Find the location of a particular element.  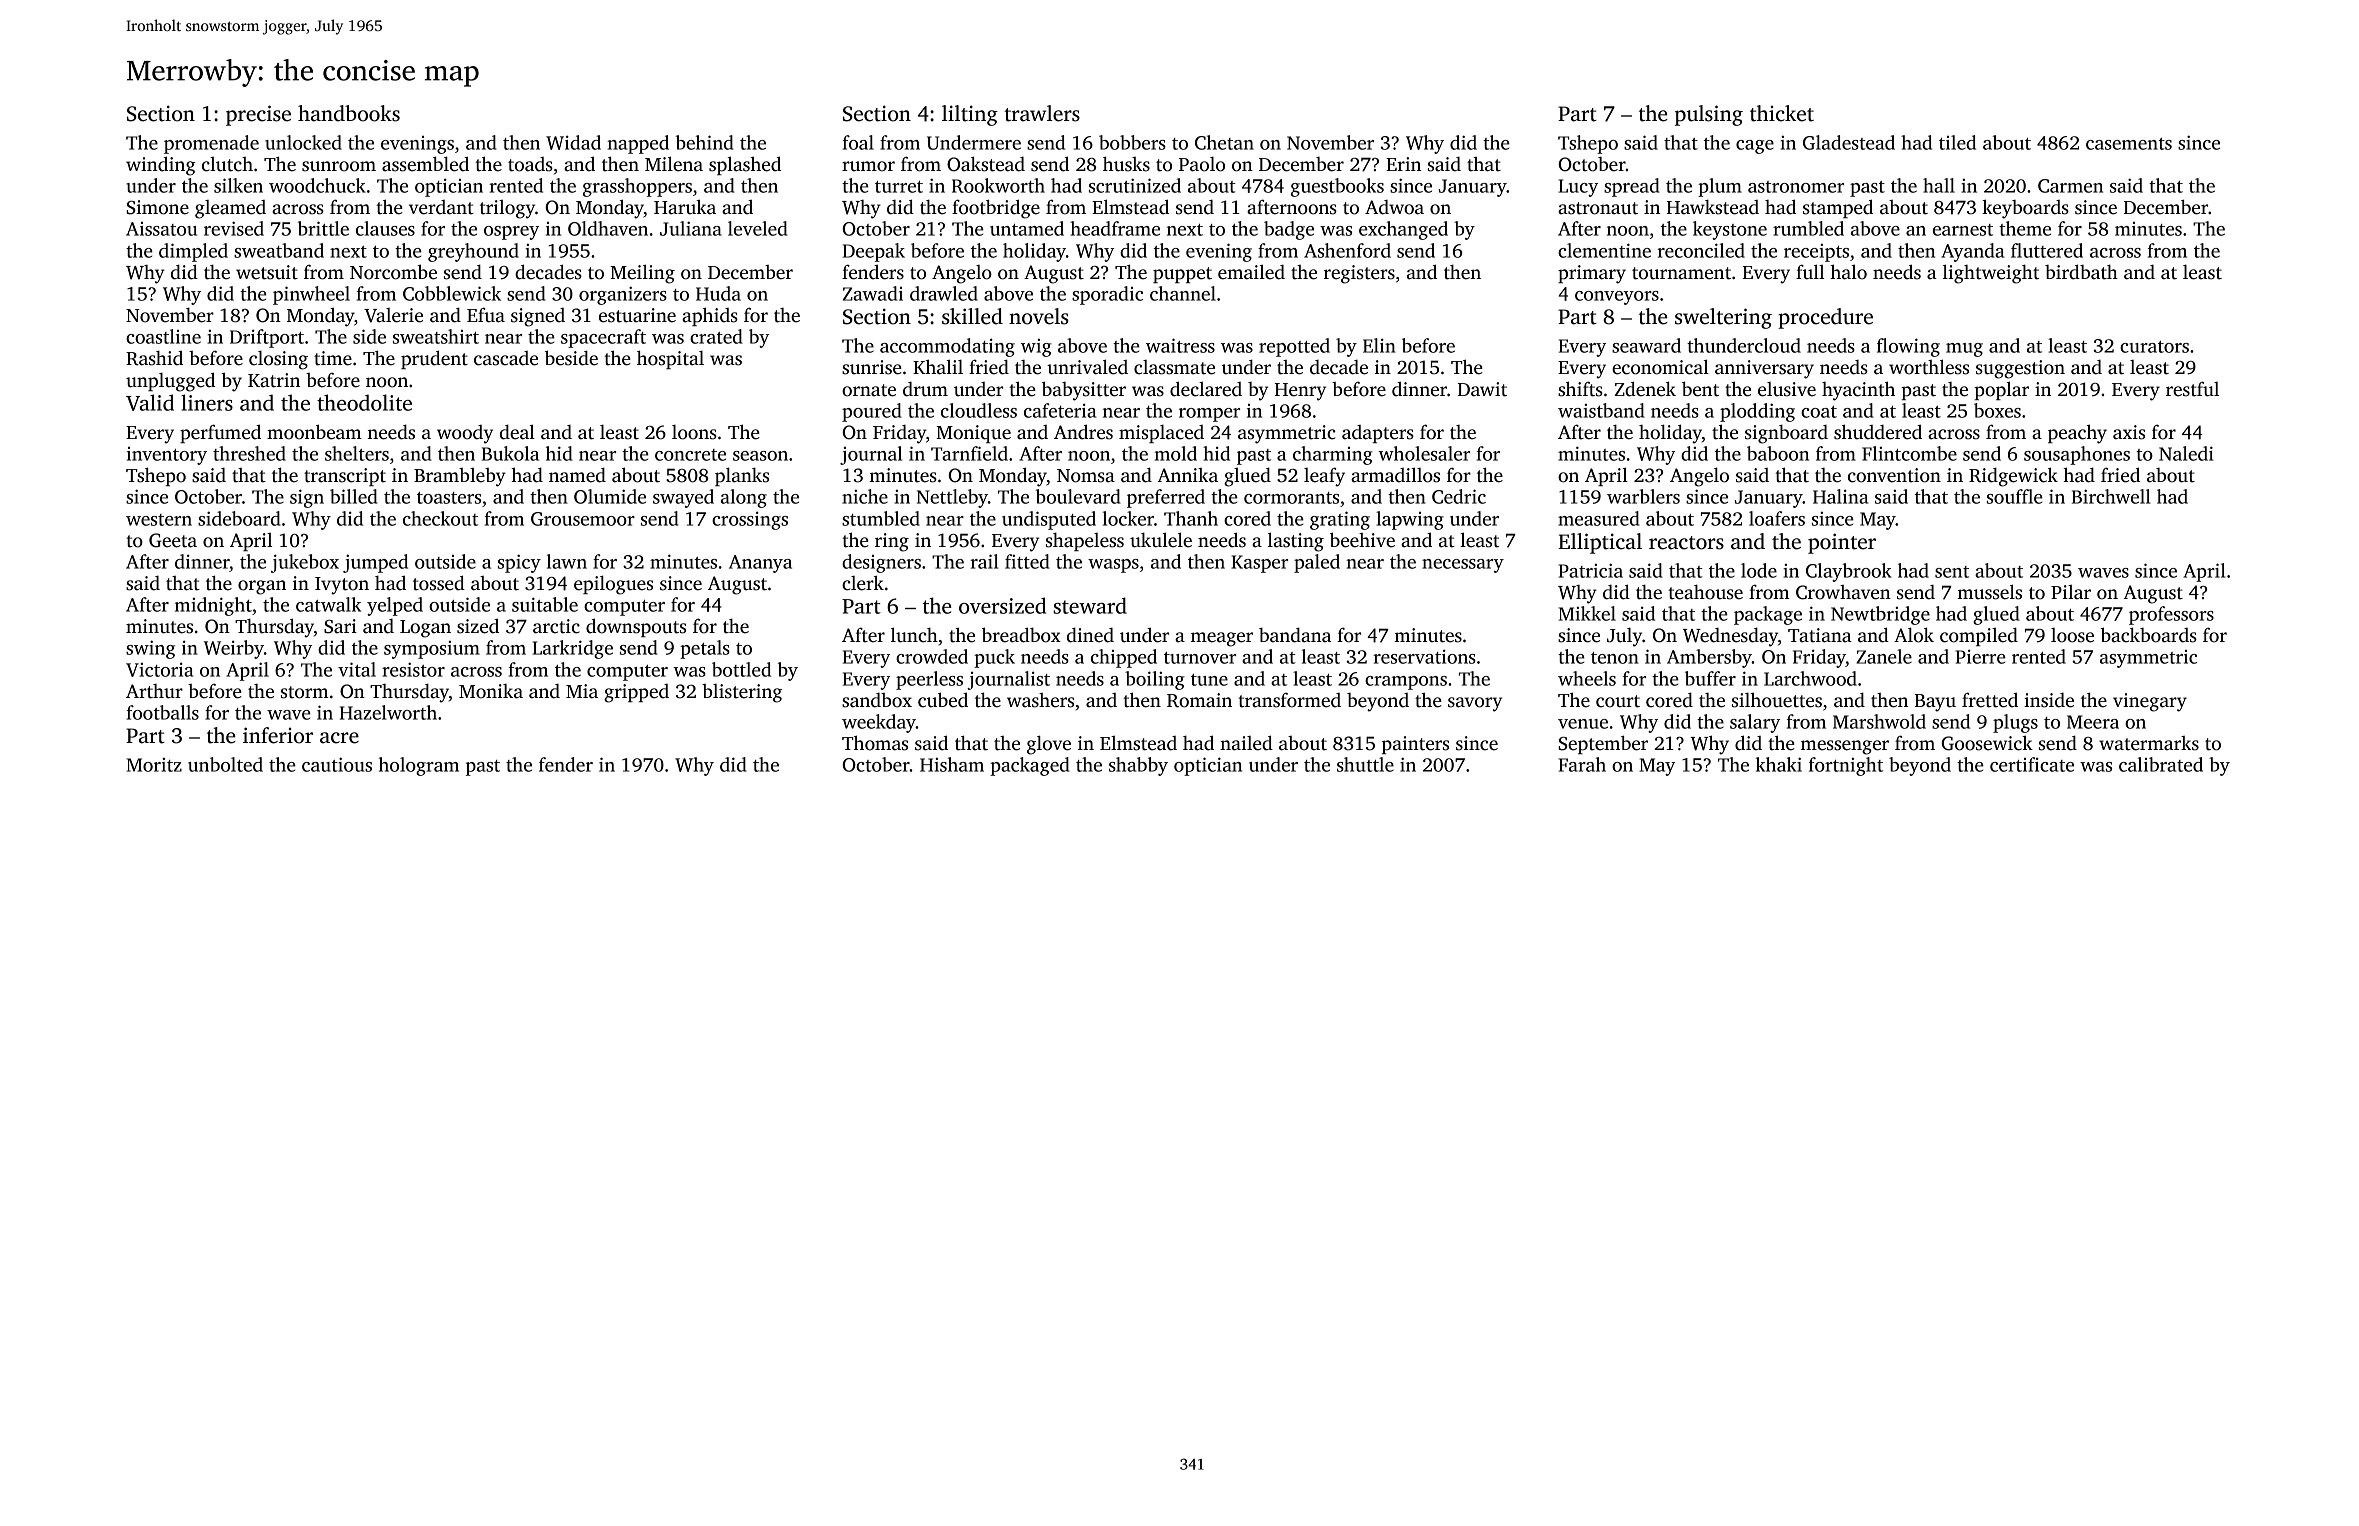

silken is located at coordinates (238, 185).
